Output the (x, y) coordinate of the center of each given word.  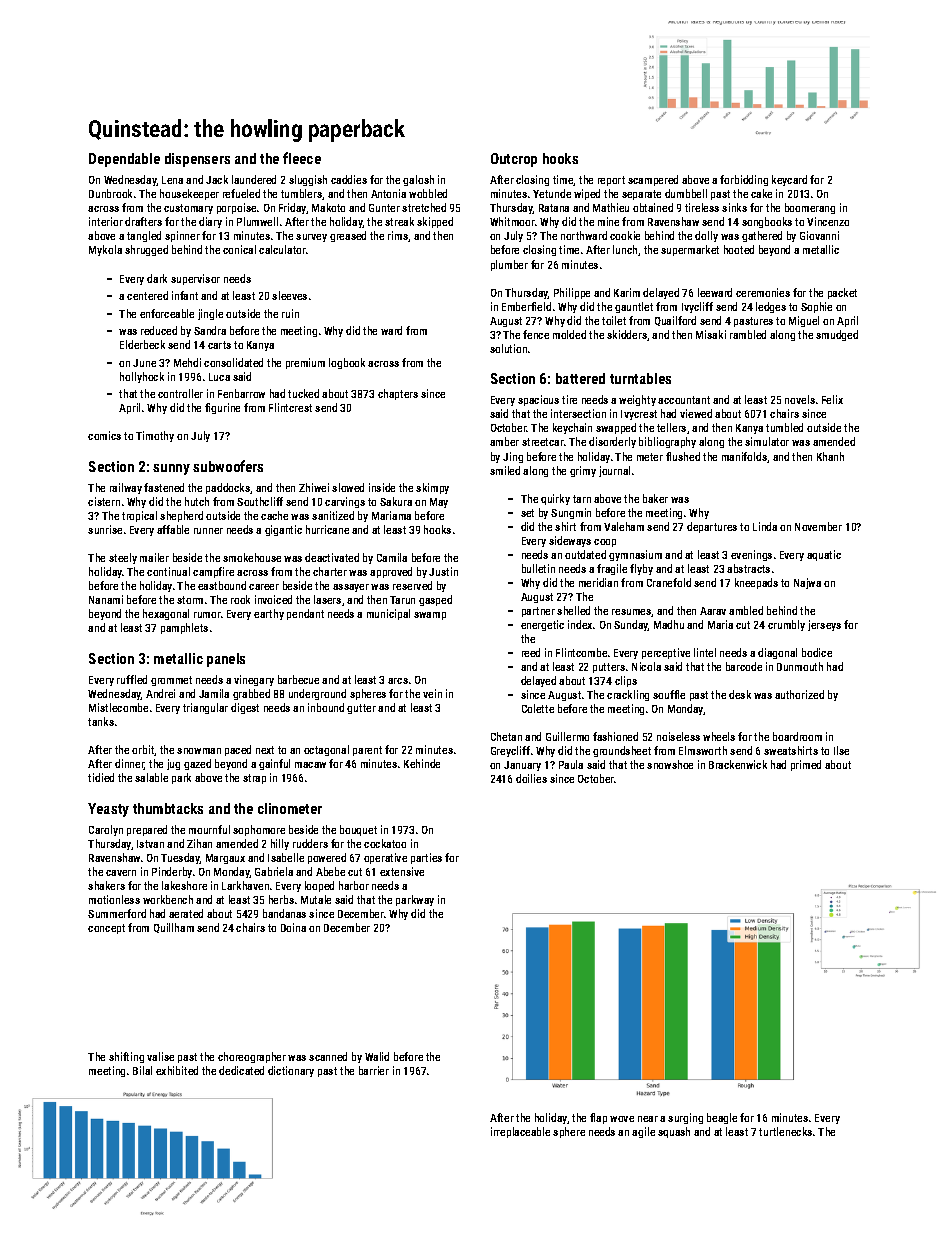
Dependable (124, 160)
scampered (653, 180)
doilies (531, 778)
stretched (424, 207)
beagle (722, 1118)
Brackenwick (738, 764)
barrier (374, 1070)
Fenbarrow (241, 393)
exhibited (177, 1070)
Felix (832, 399)
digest (245, 708)
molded (569, 334)
